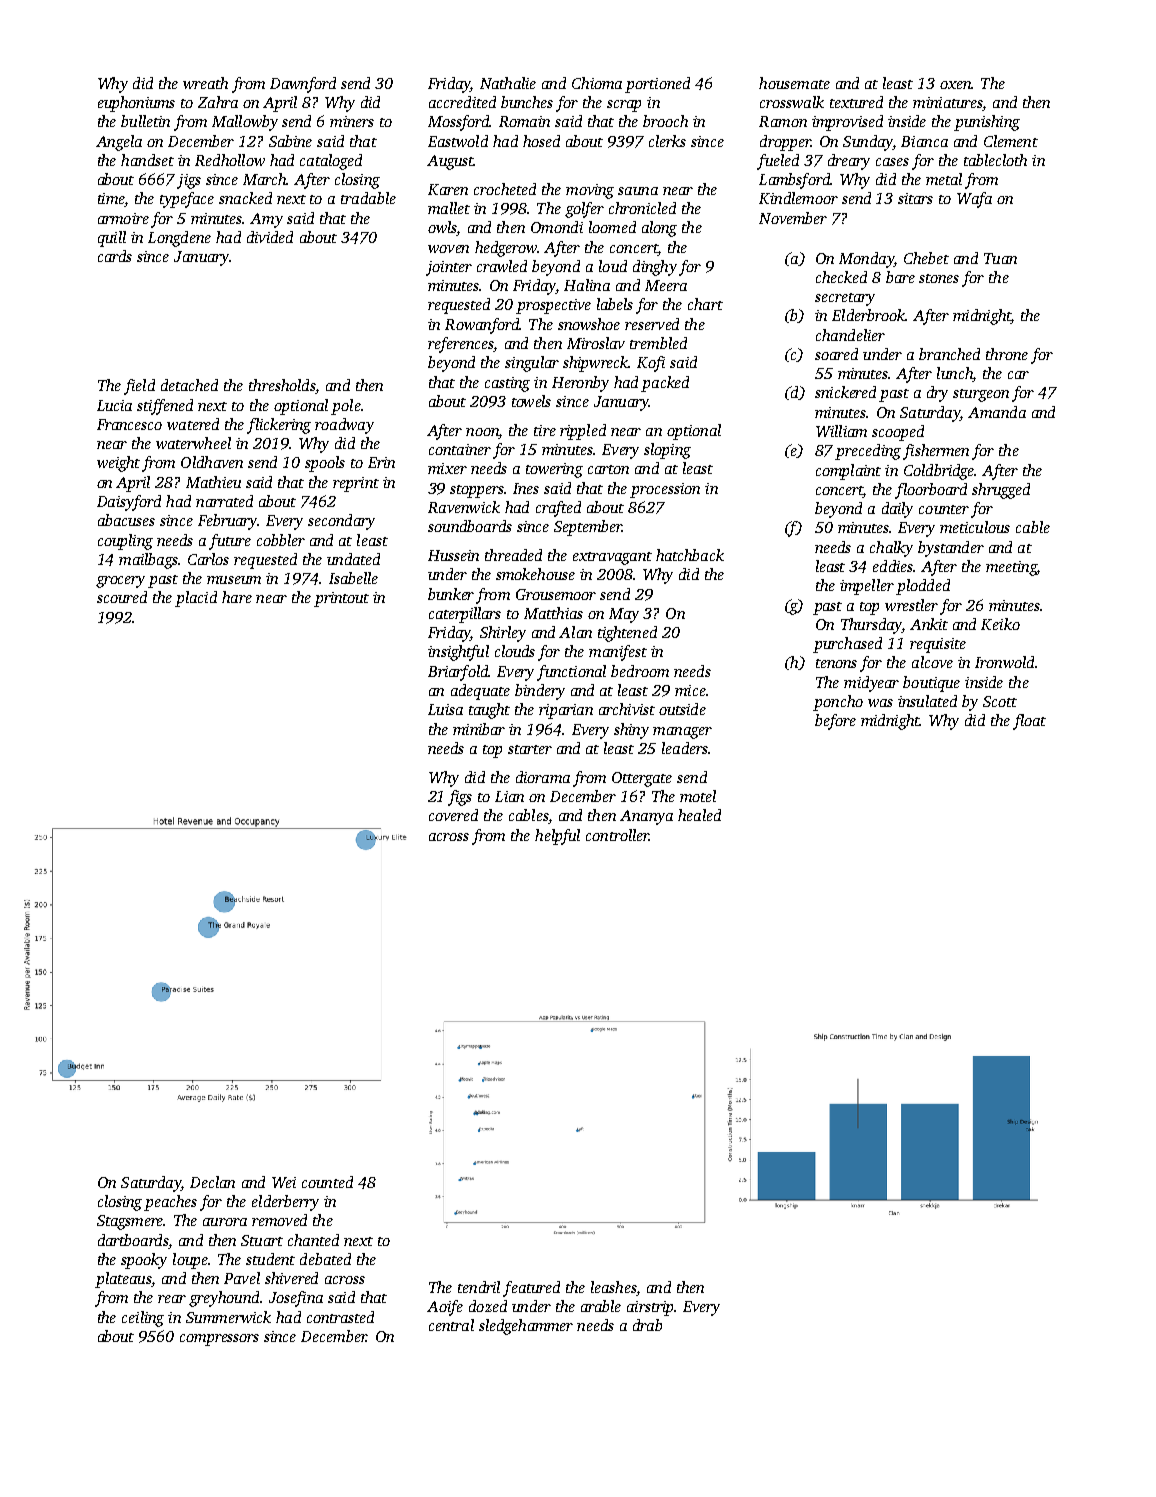 This document has width=1156, height=1497. I want to click on elderberry, so click(285, 1203).
